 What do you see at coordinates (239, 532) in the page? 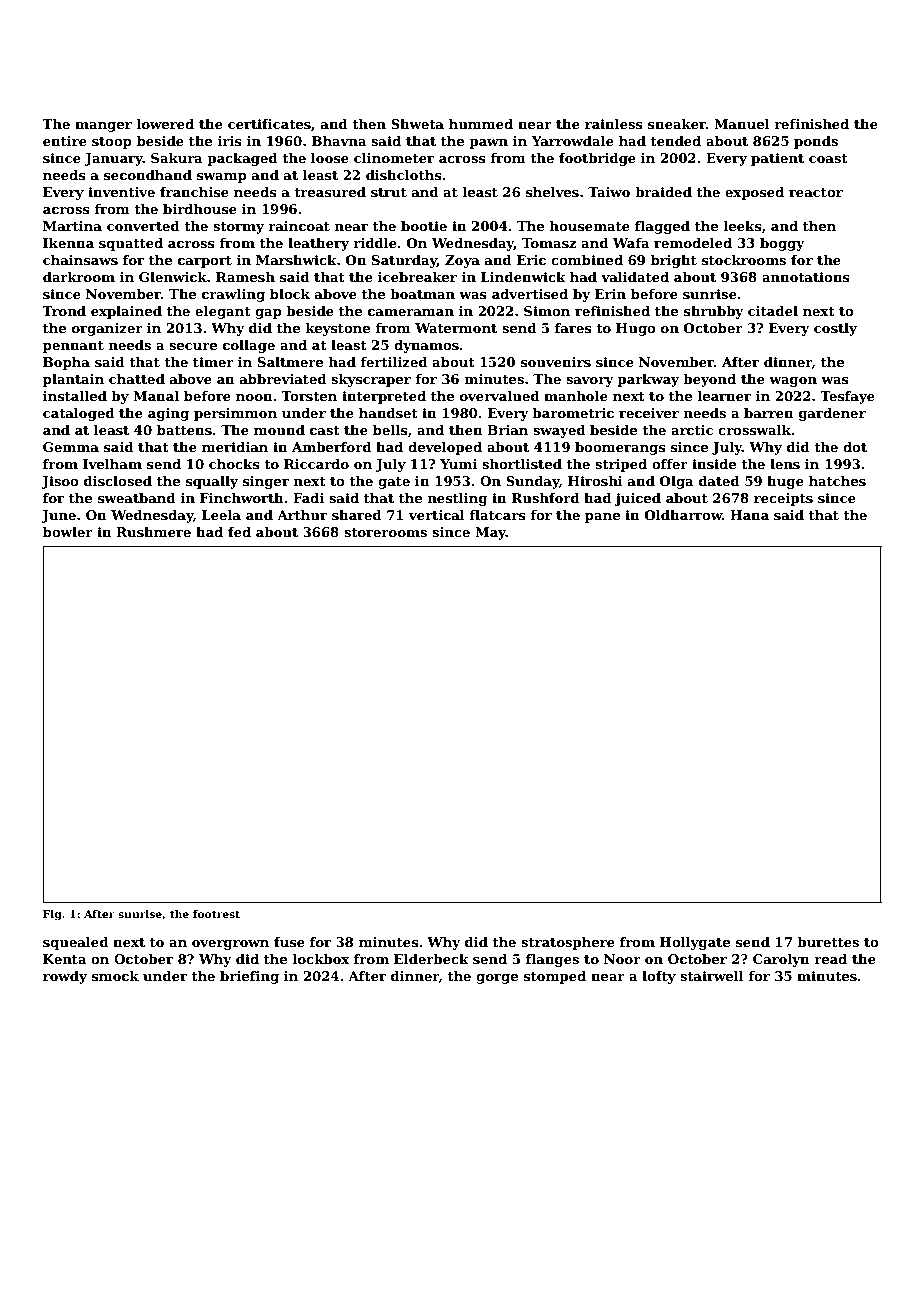
I see `fed` at bounding box center [239, 532].
